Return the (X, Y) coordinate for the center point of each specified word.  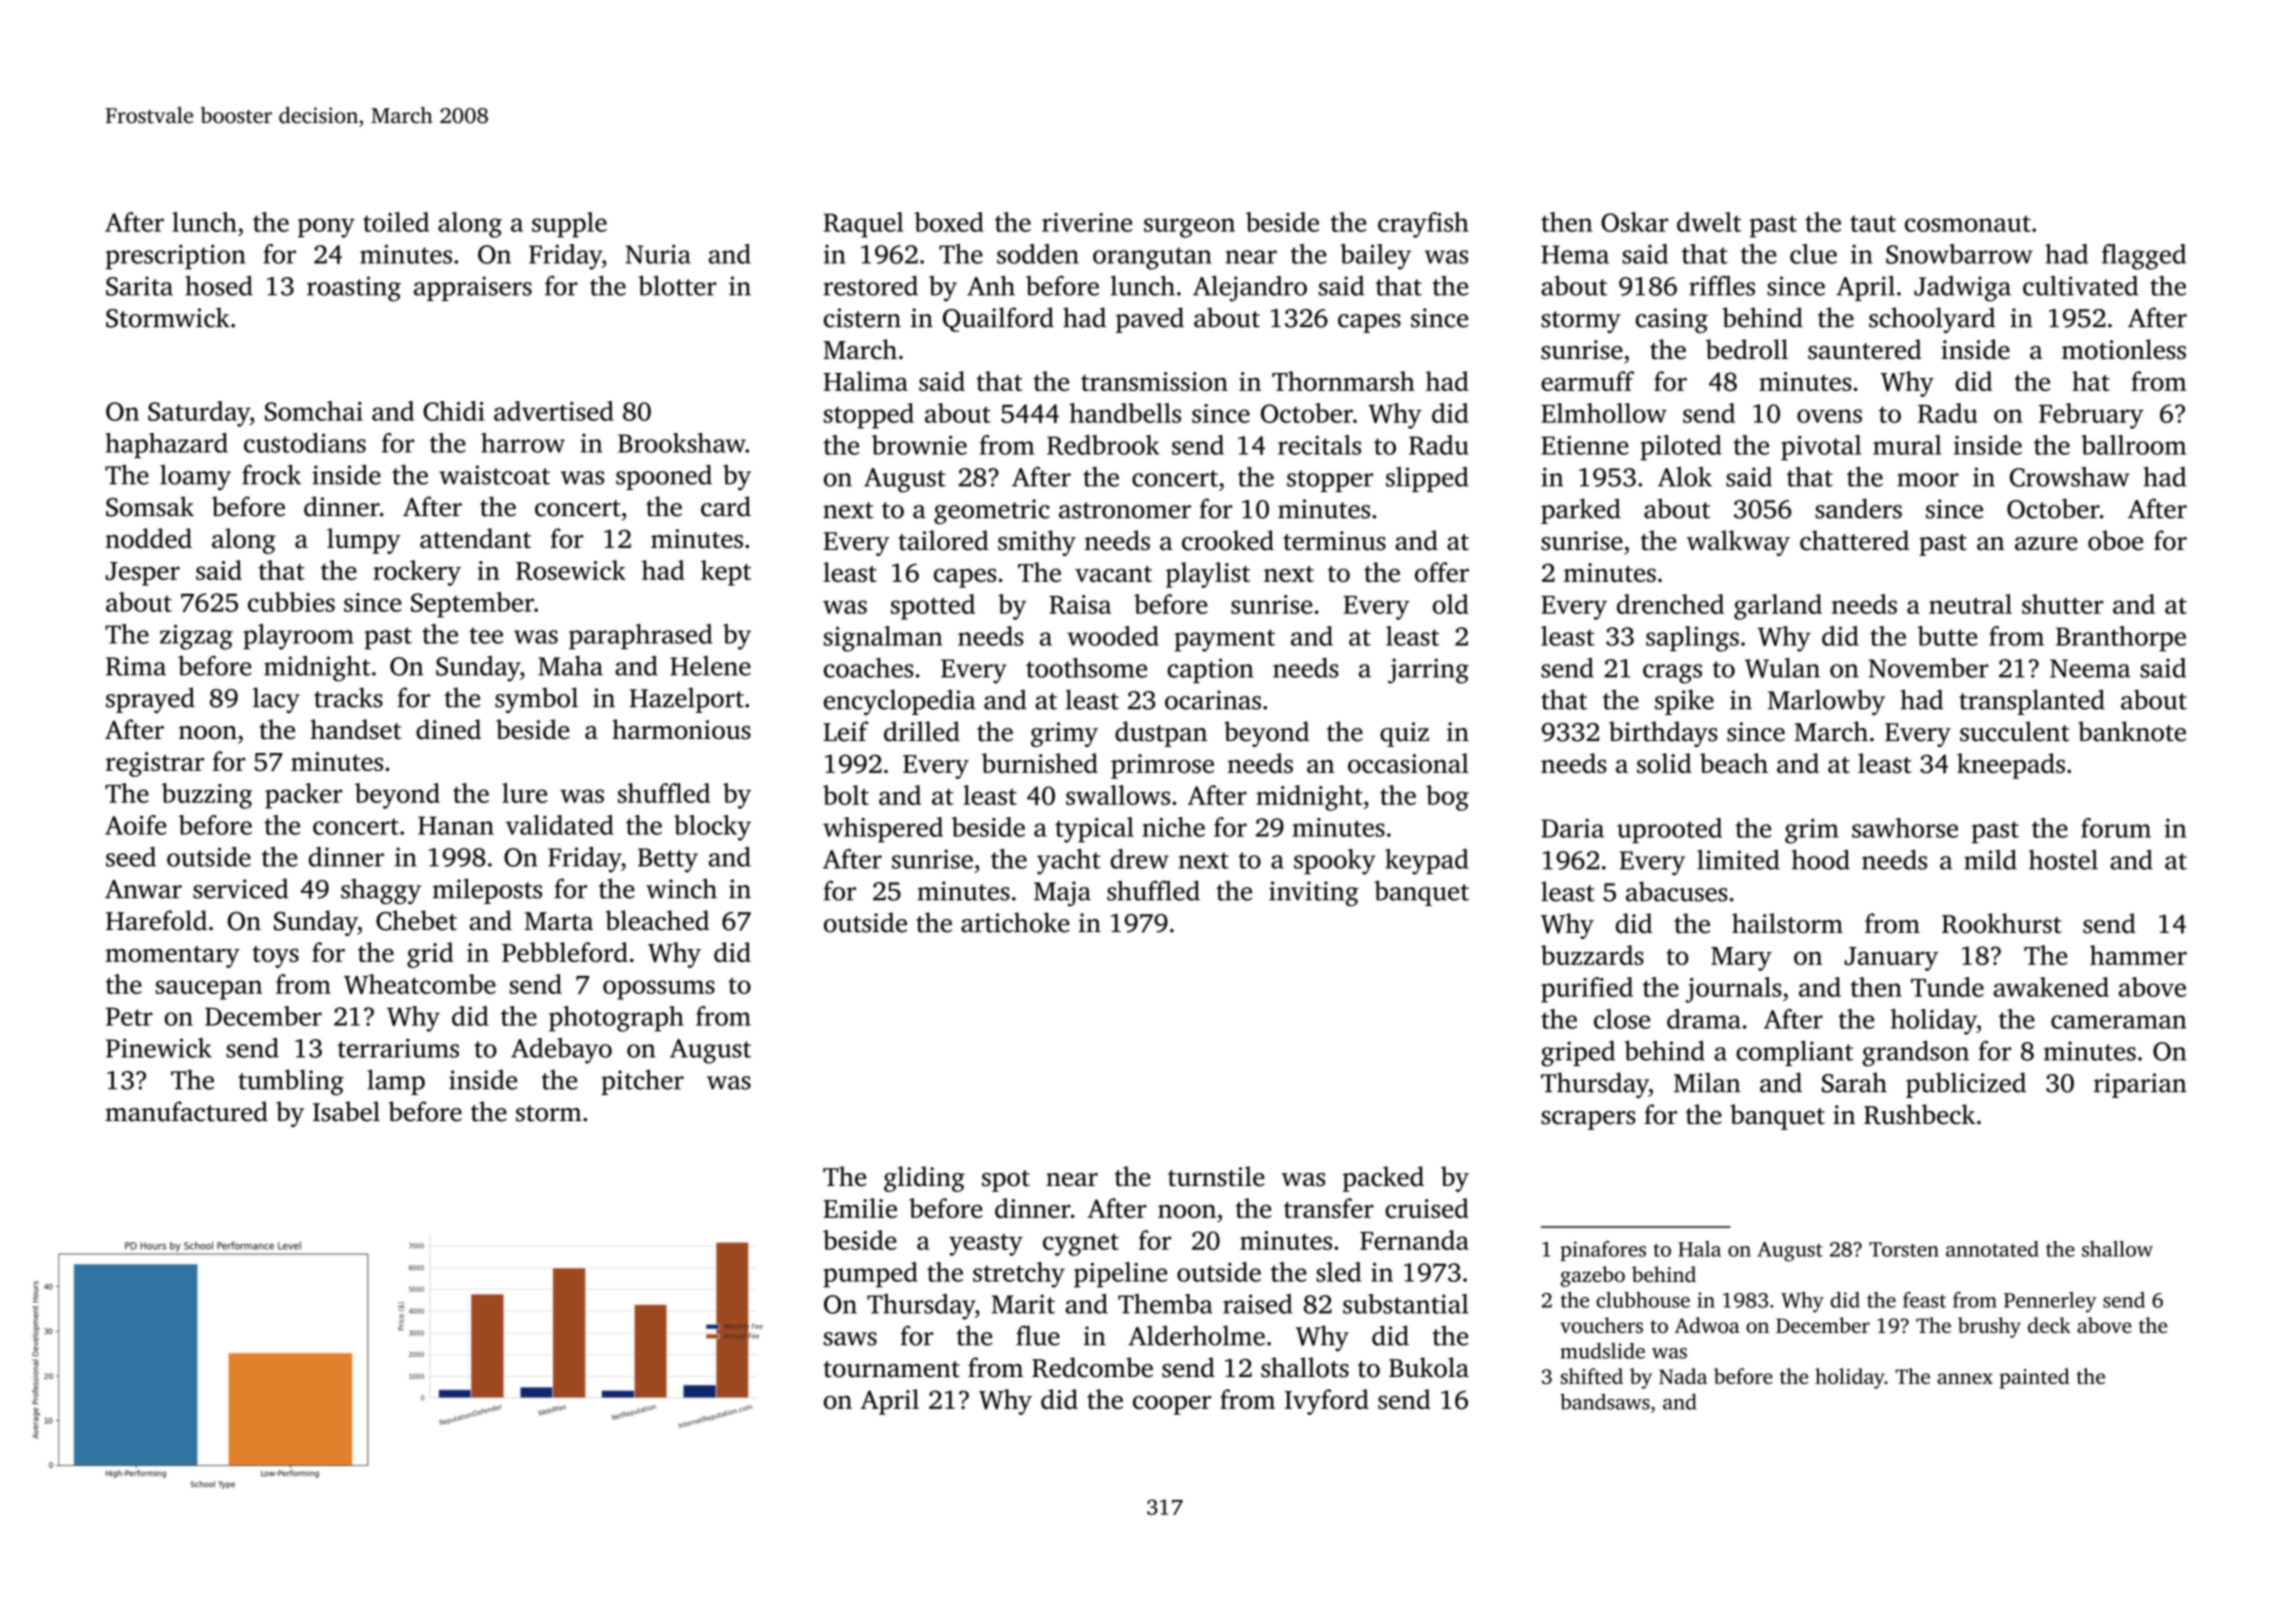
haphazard (166, 445)
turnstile (1216, 1176)
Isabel (346, 1111)
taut (1873, 223)
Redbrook (1103, 445)
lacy (276, 700)
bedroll (1747, 349)
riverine (1087, 222)
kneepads (2011, 766)
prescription (176, 256)
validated (560, 825)
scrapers (1588, 1120)
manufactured (186, 1111)
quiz (1404, 734)
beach (1734, 763)
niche (1173, 827)
